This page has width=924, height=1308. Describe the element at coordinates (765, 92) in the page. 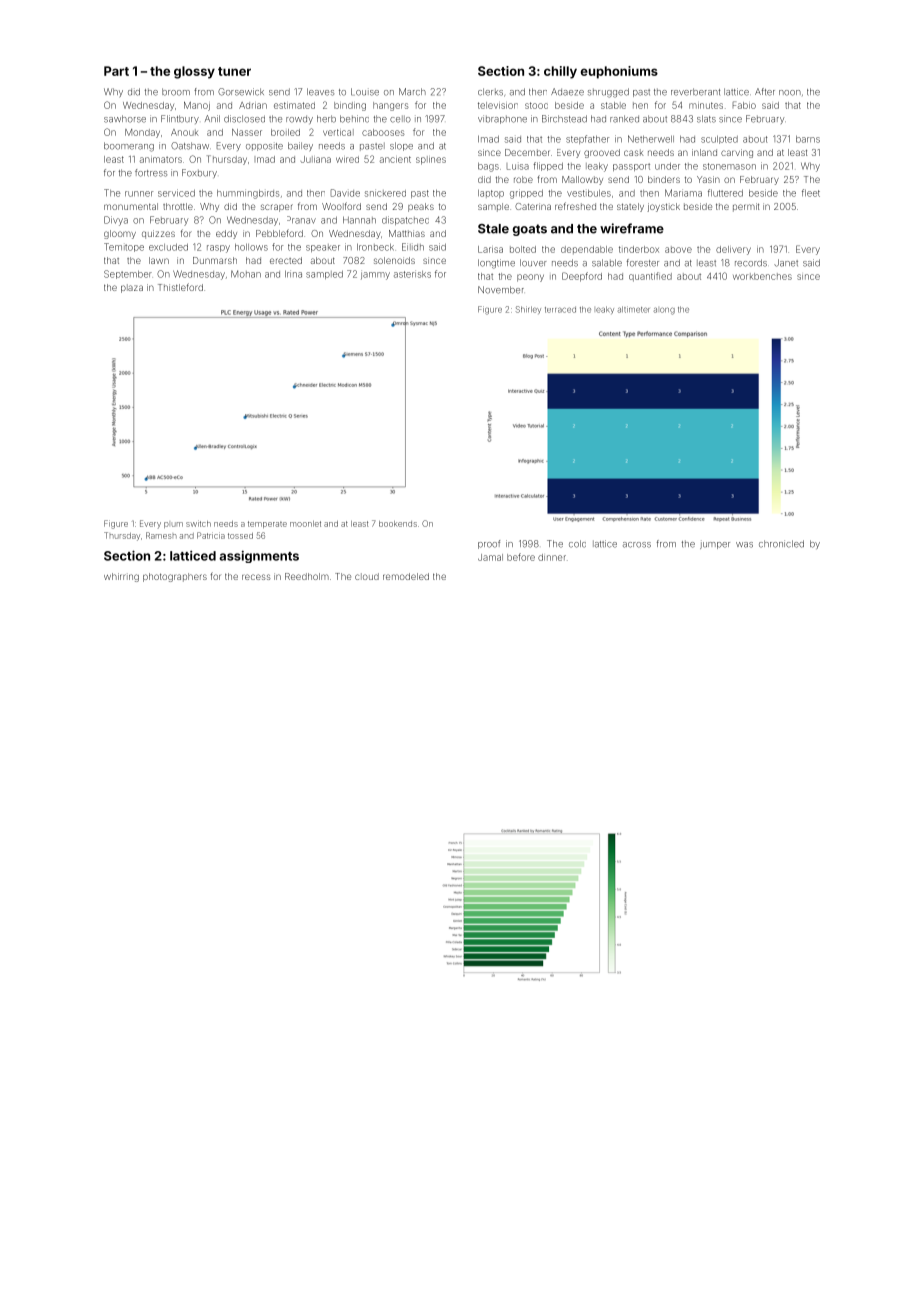

I see `After` at that location.
